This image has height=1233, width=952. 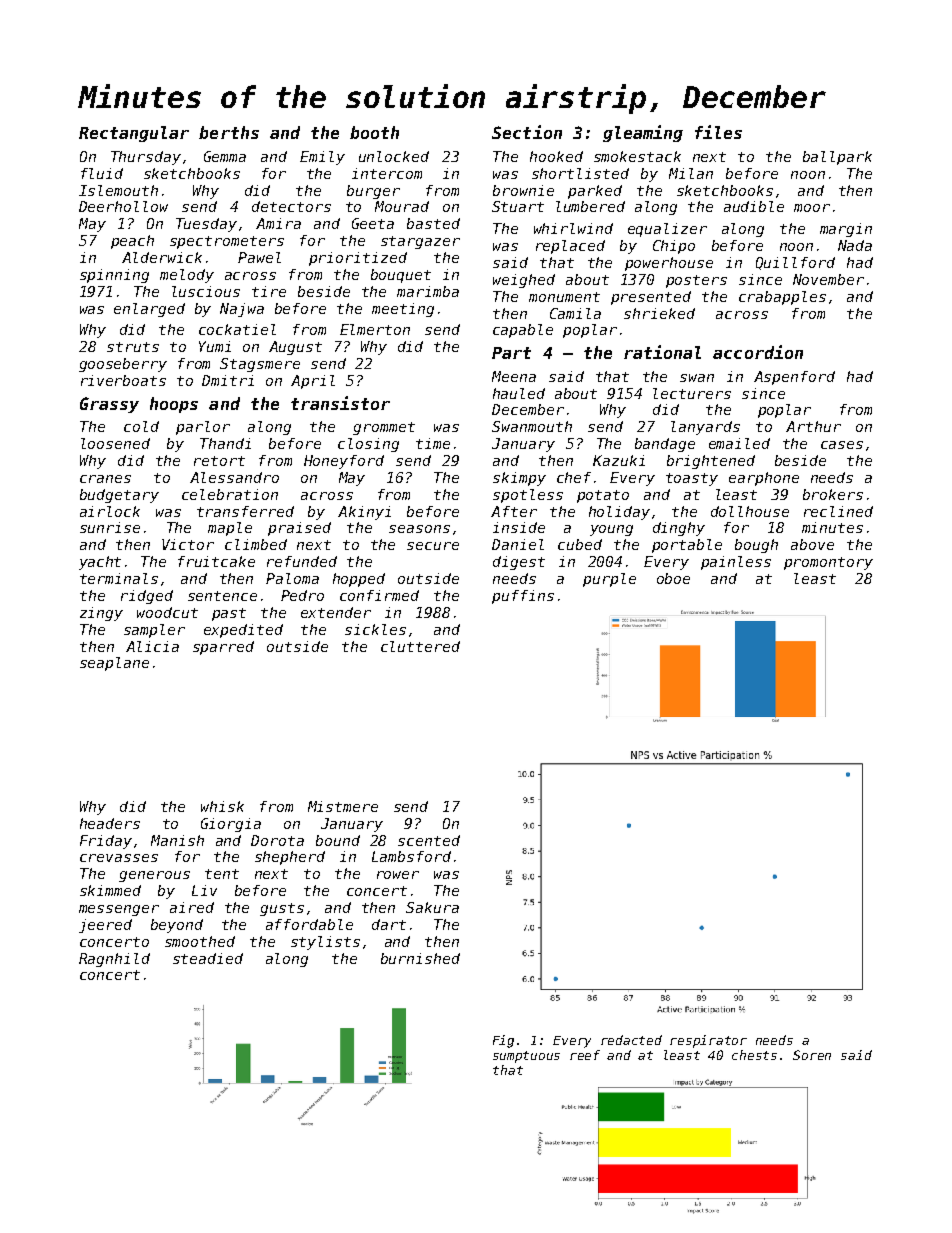 I want to click on Rectangular, so click(x=134, y=134).
